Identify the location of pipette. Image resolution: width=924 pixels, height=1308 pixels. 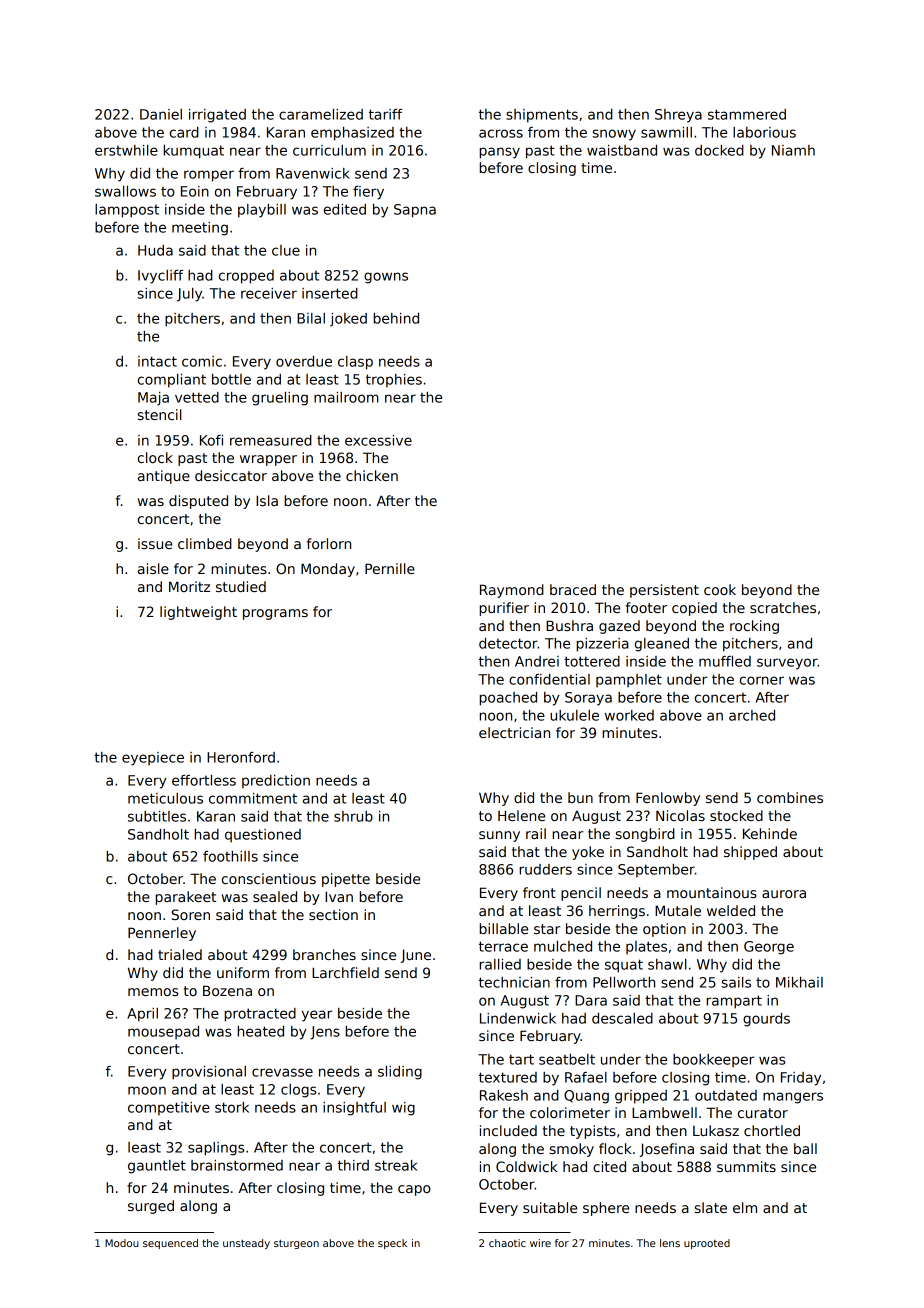
(346, 880).
